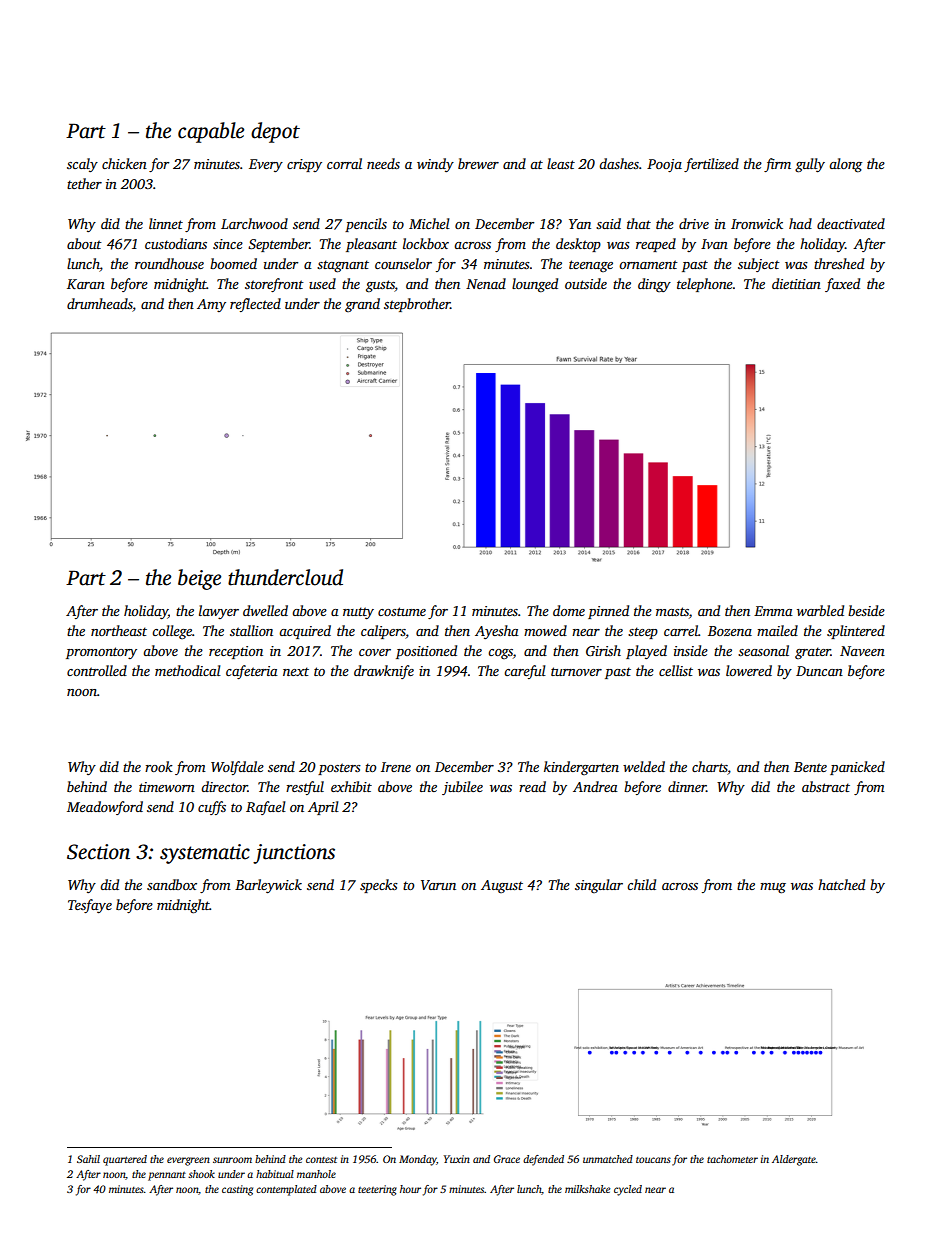 This image has height=1233, width=952. What do you see at coordinates (794, 1160) in the image?
I see `Aldergate` at bounding box center [794, 1160].
